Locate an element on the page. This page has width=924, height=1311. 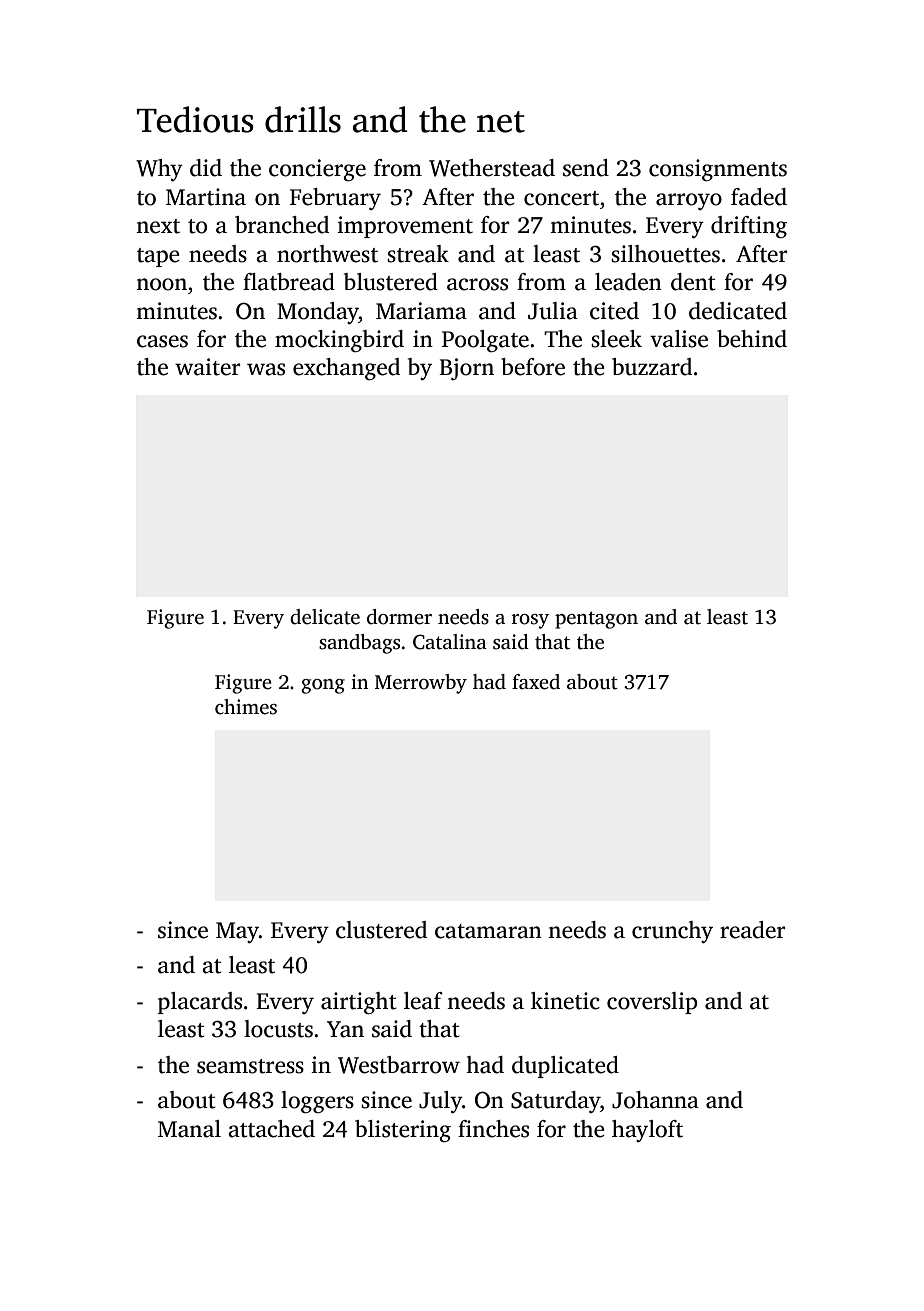
placards is located at coordinates (200, 1003).
